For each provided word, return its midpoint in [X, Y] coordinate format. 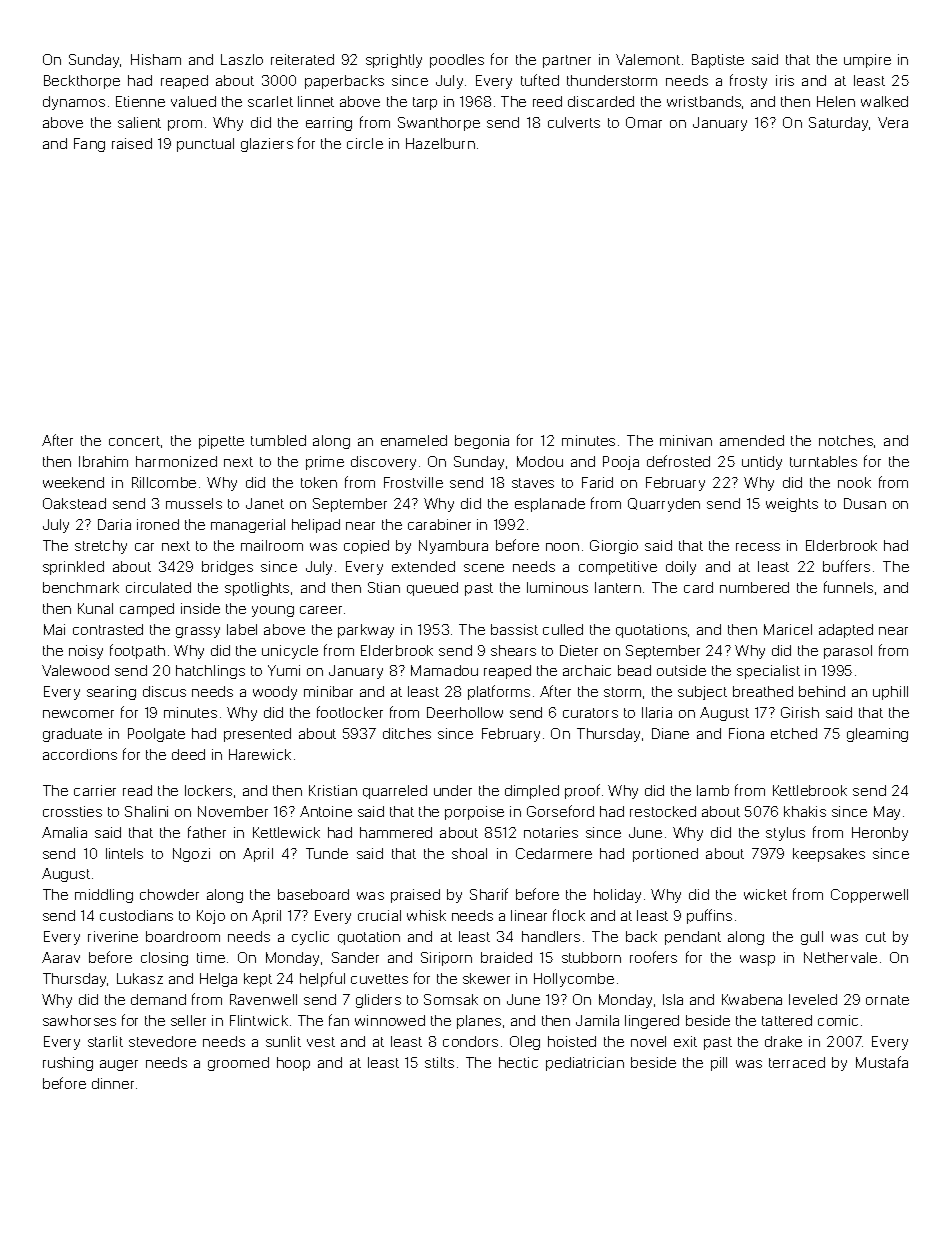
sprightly [394, 61]
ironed [158, 524]
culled [563, 629]
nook [854, 482]
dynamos [74, 103]
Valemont [648, 59]
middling [104, 896]
